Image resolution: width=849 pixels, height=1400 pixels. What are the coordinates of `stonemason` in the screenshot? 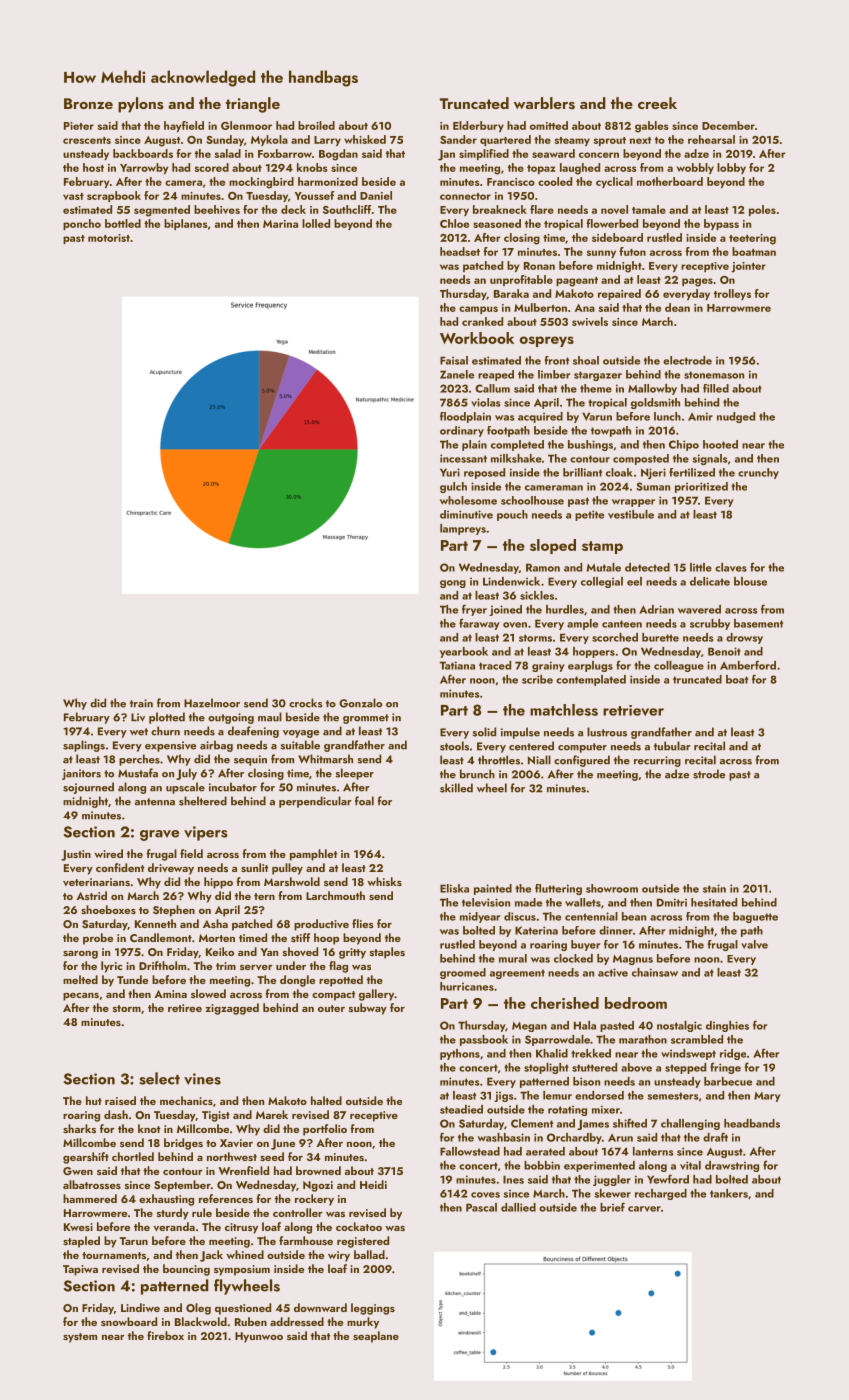 It's located at (714, 375).
